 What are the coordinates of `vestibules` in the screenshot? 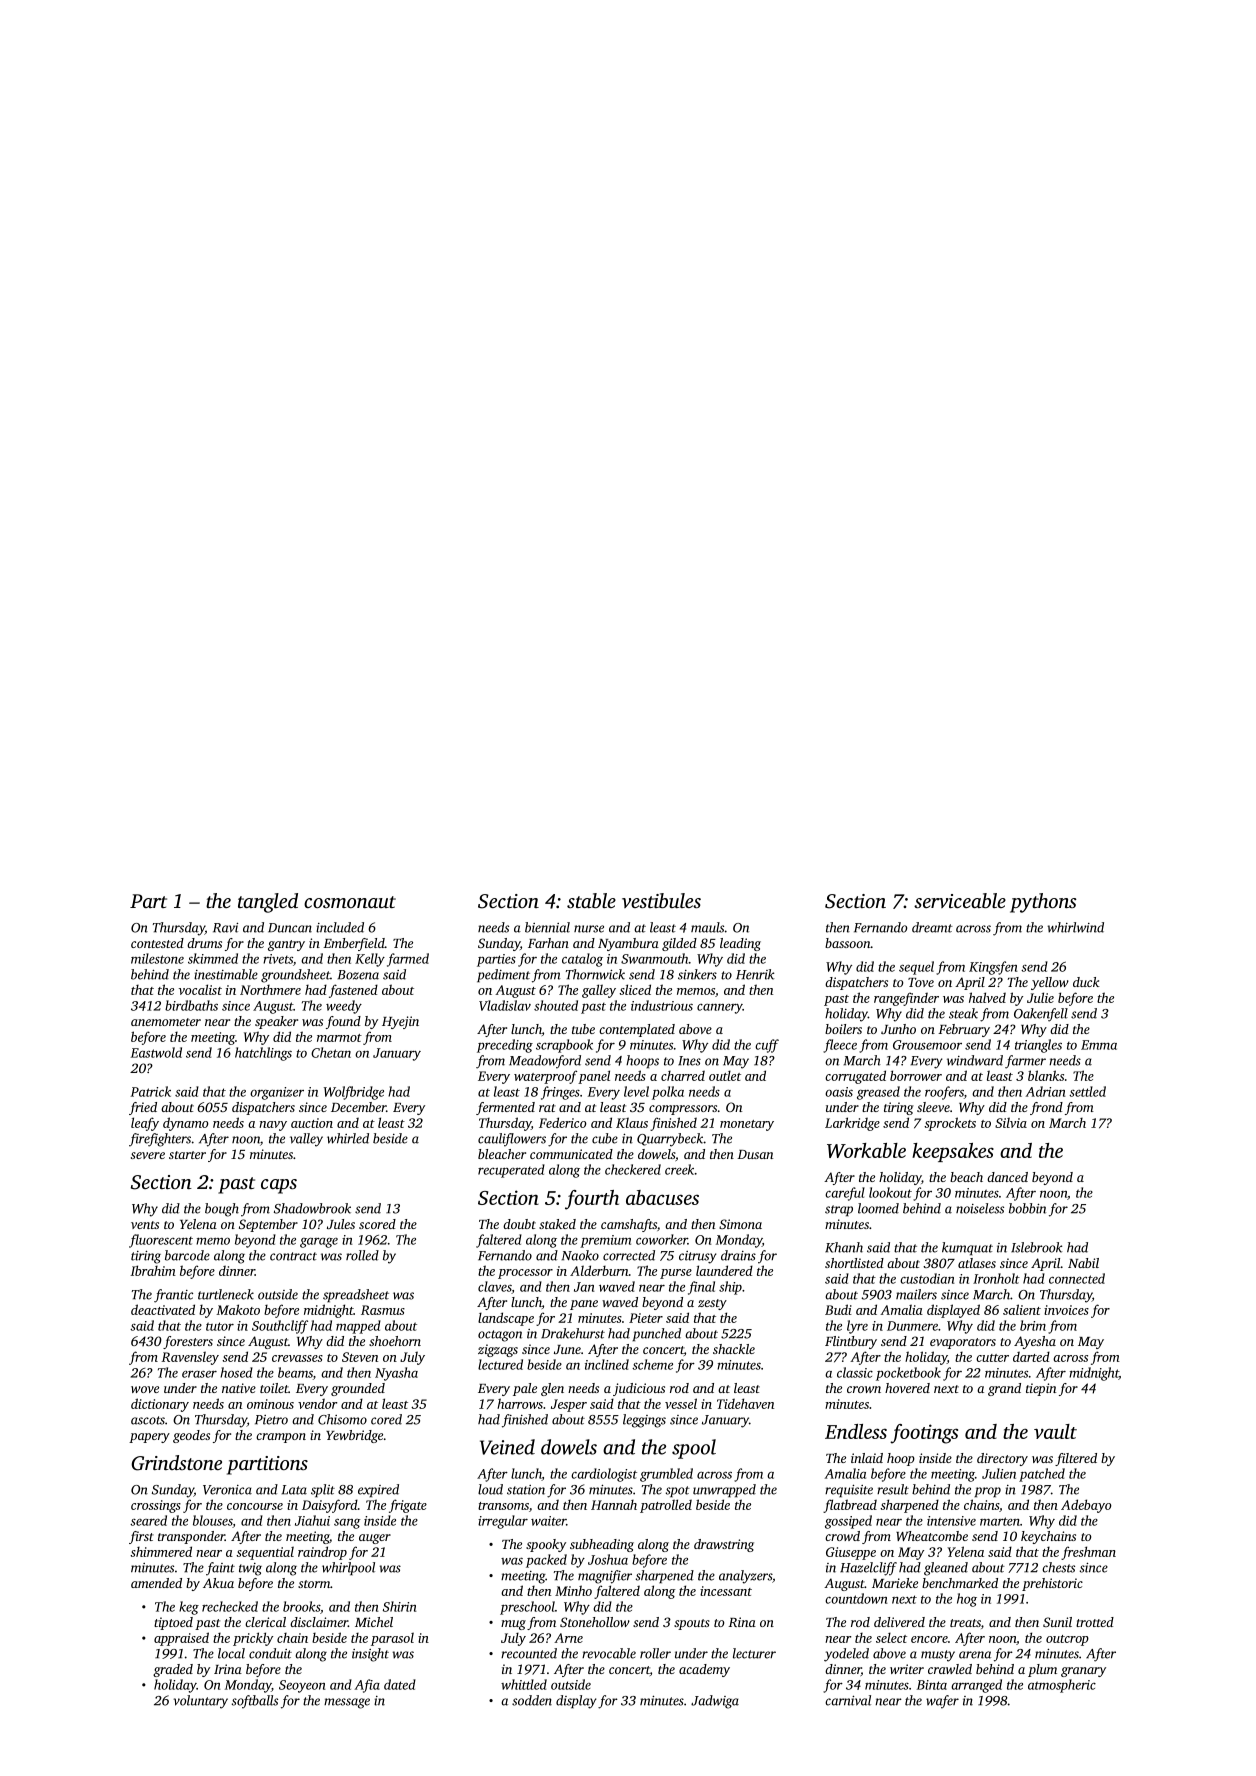 It's located at (661, 900).
